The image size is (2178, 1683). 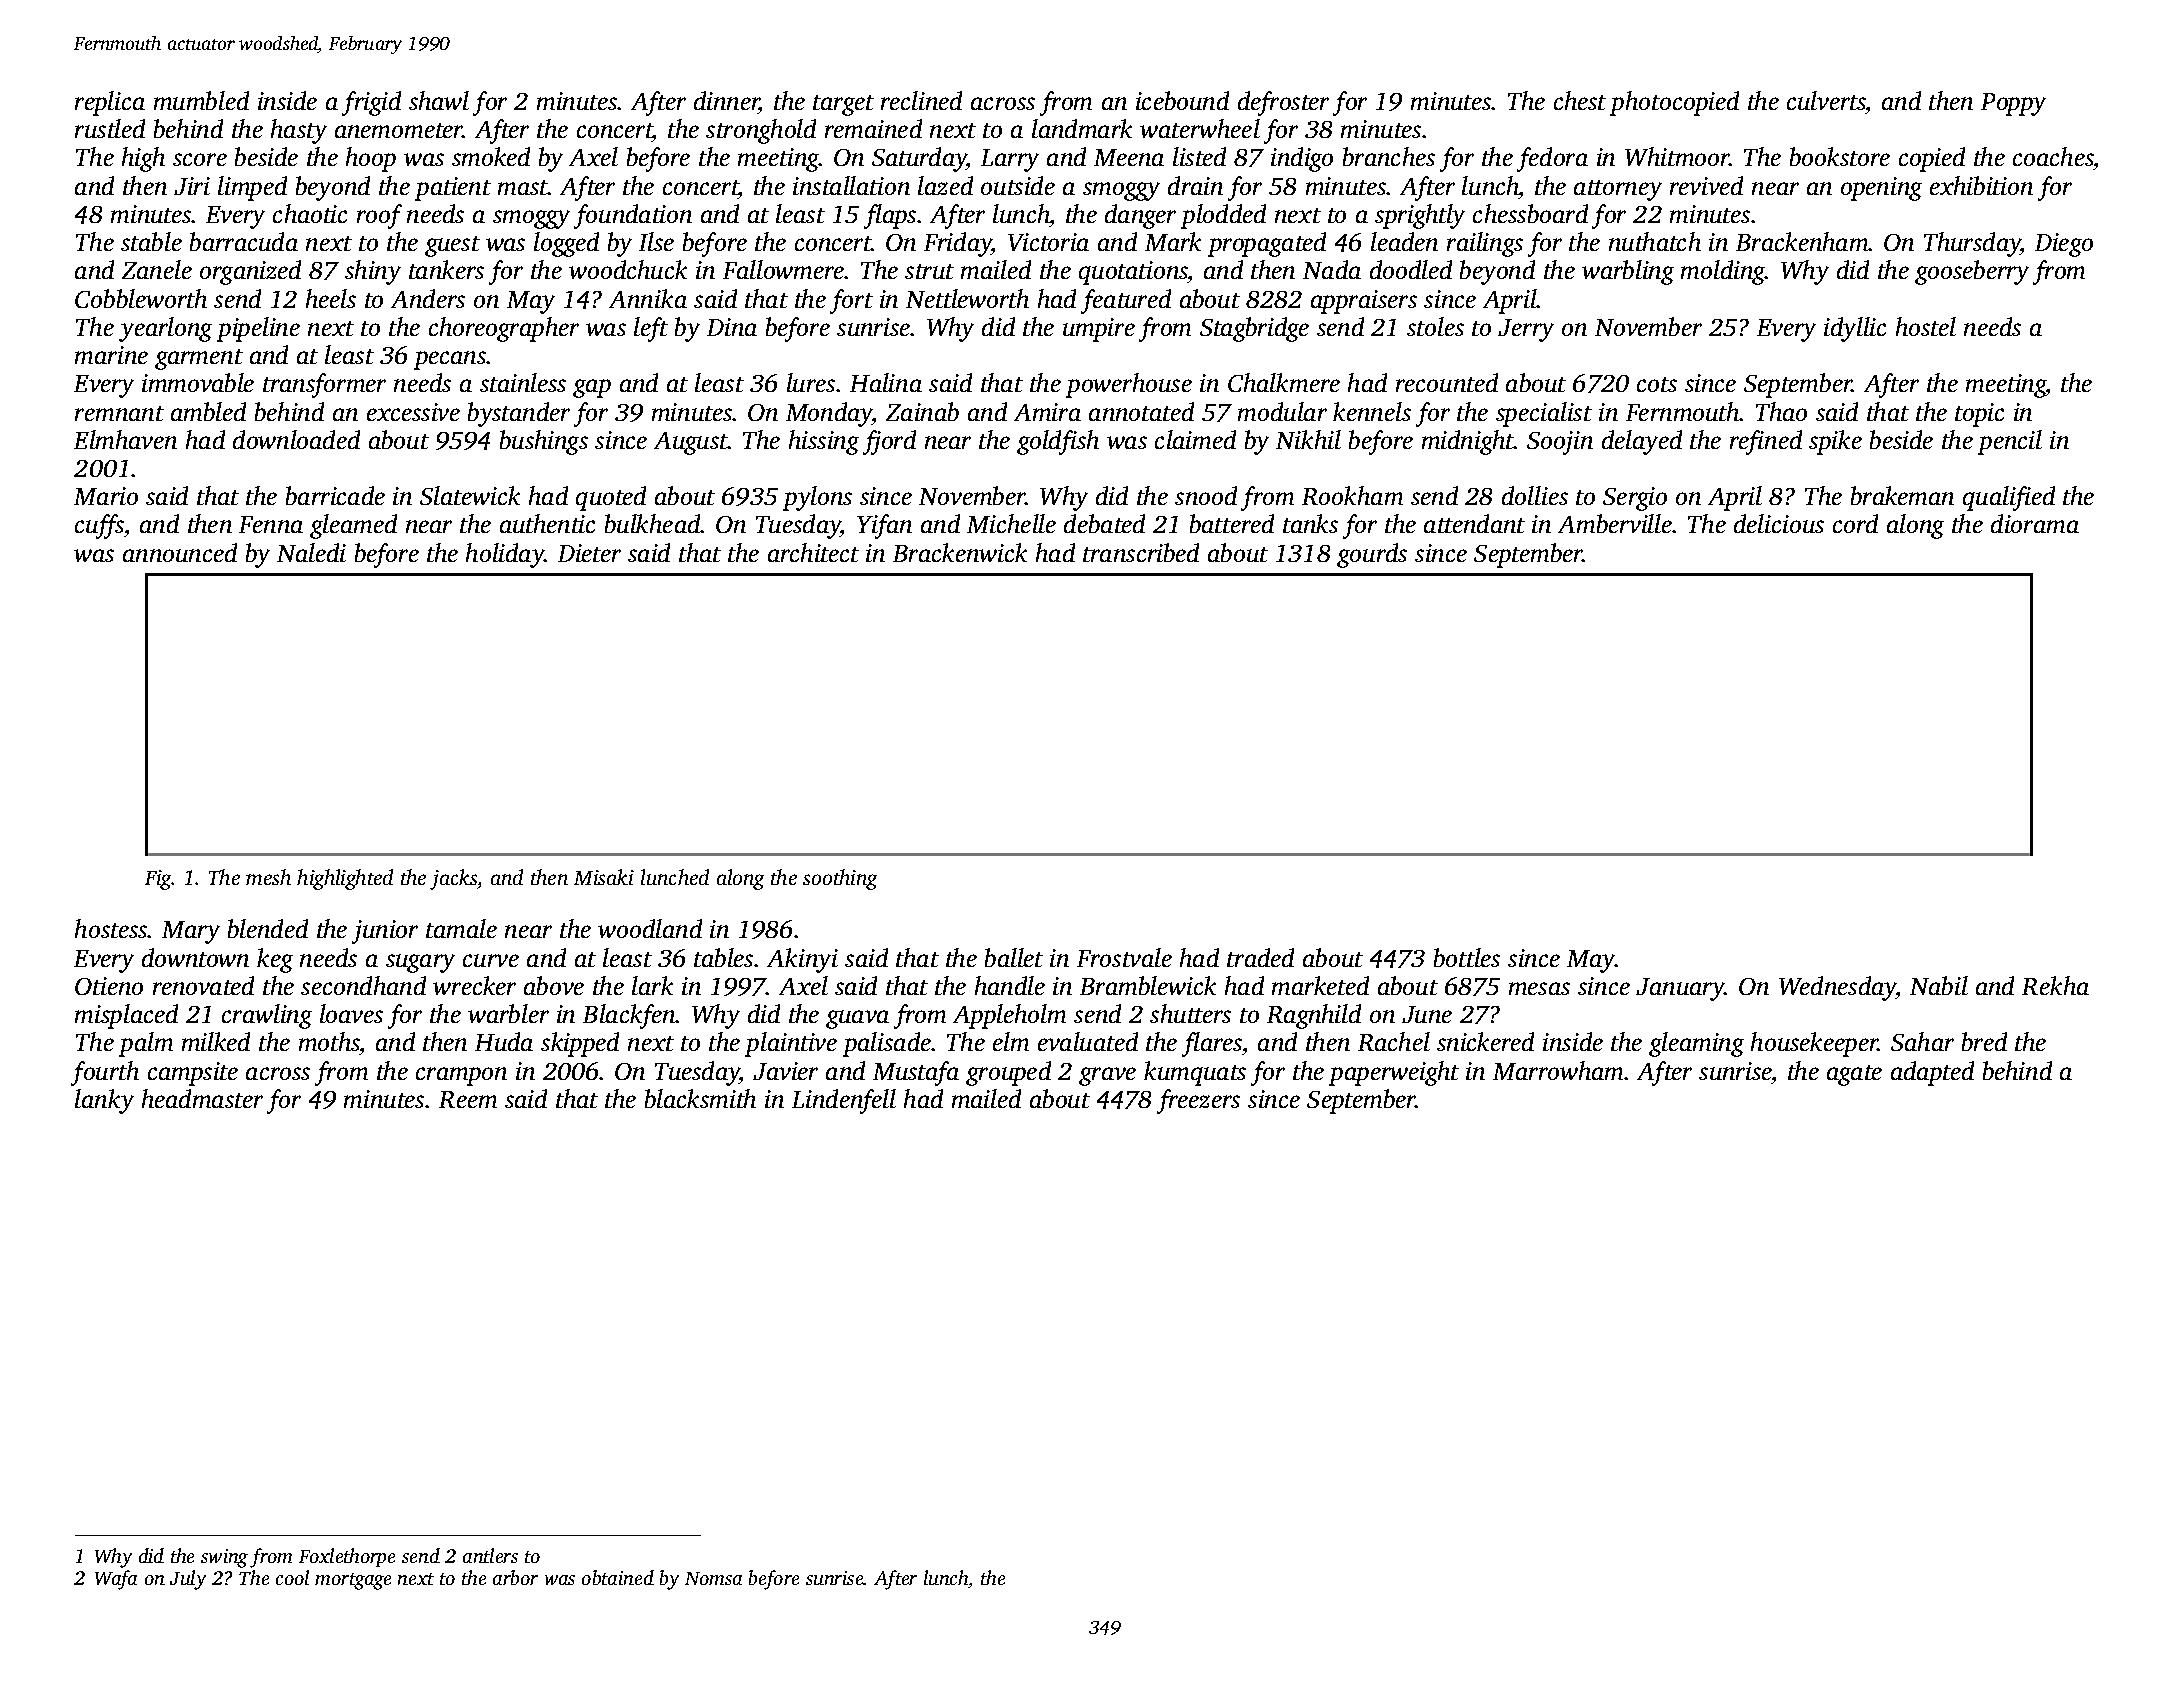 I want to click on Diego, so click(x=2064, y=245).
